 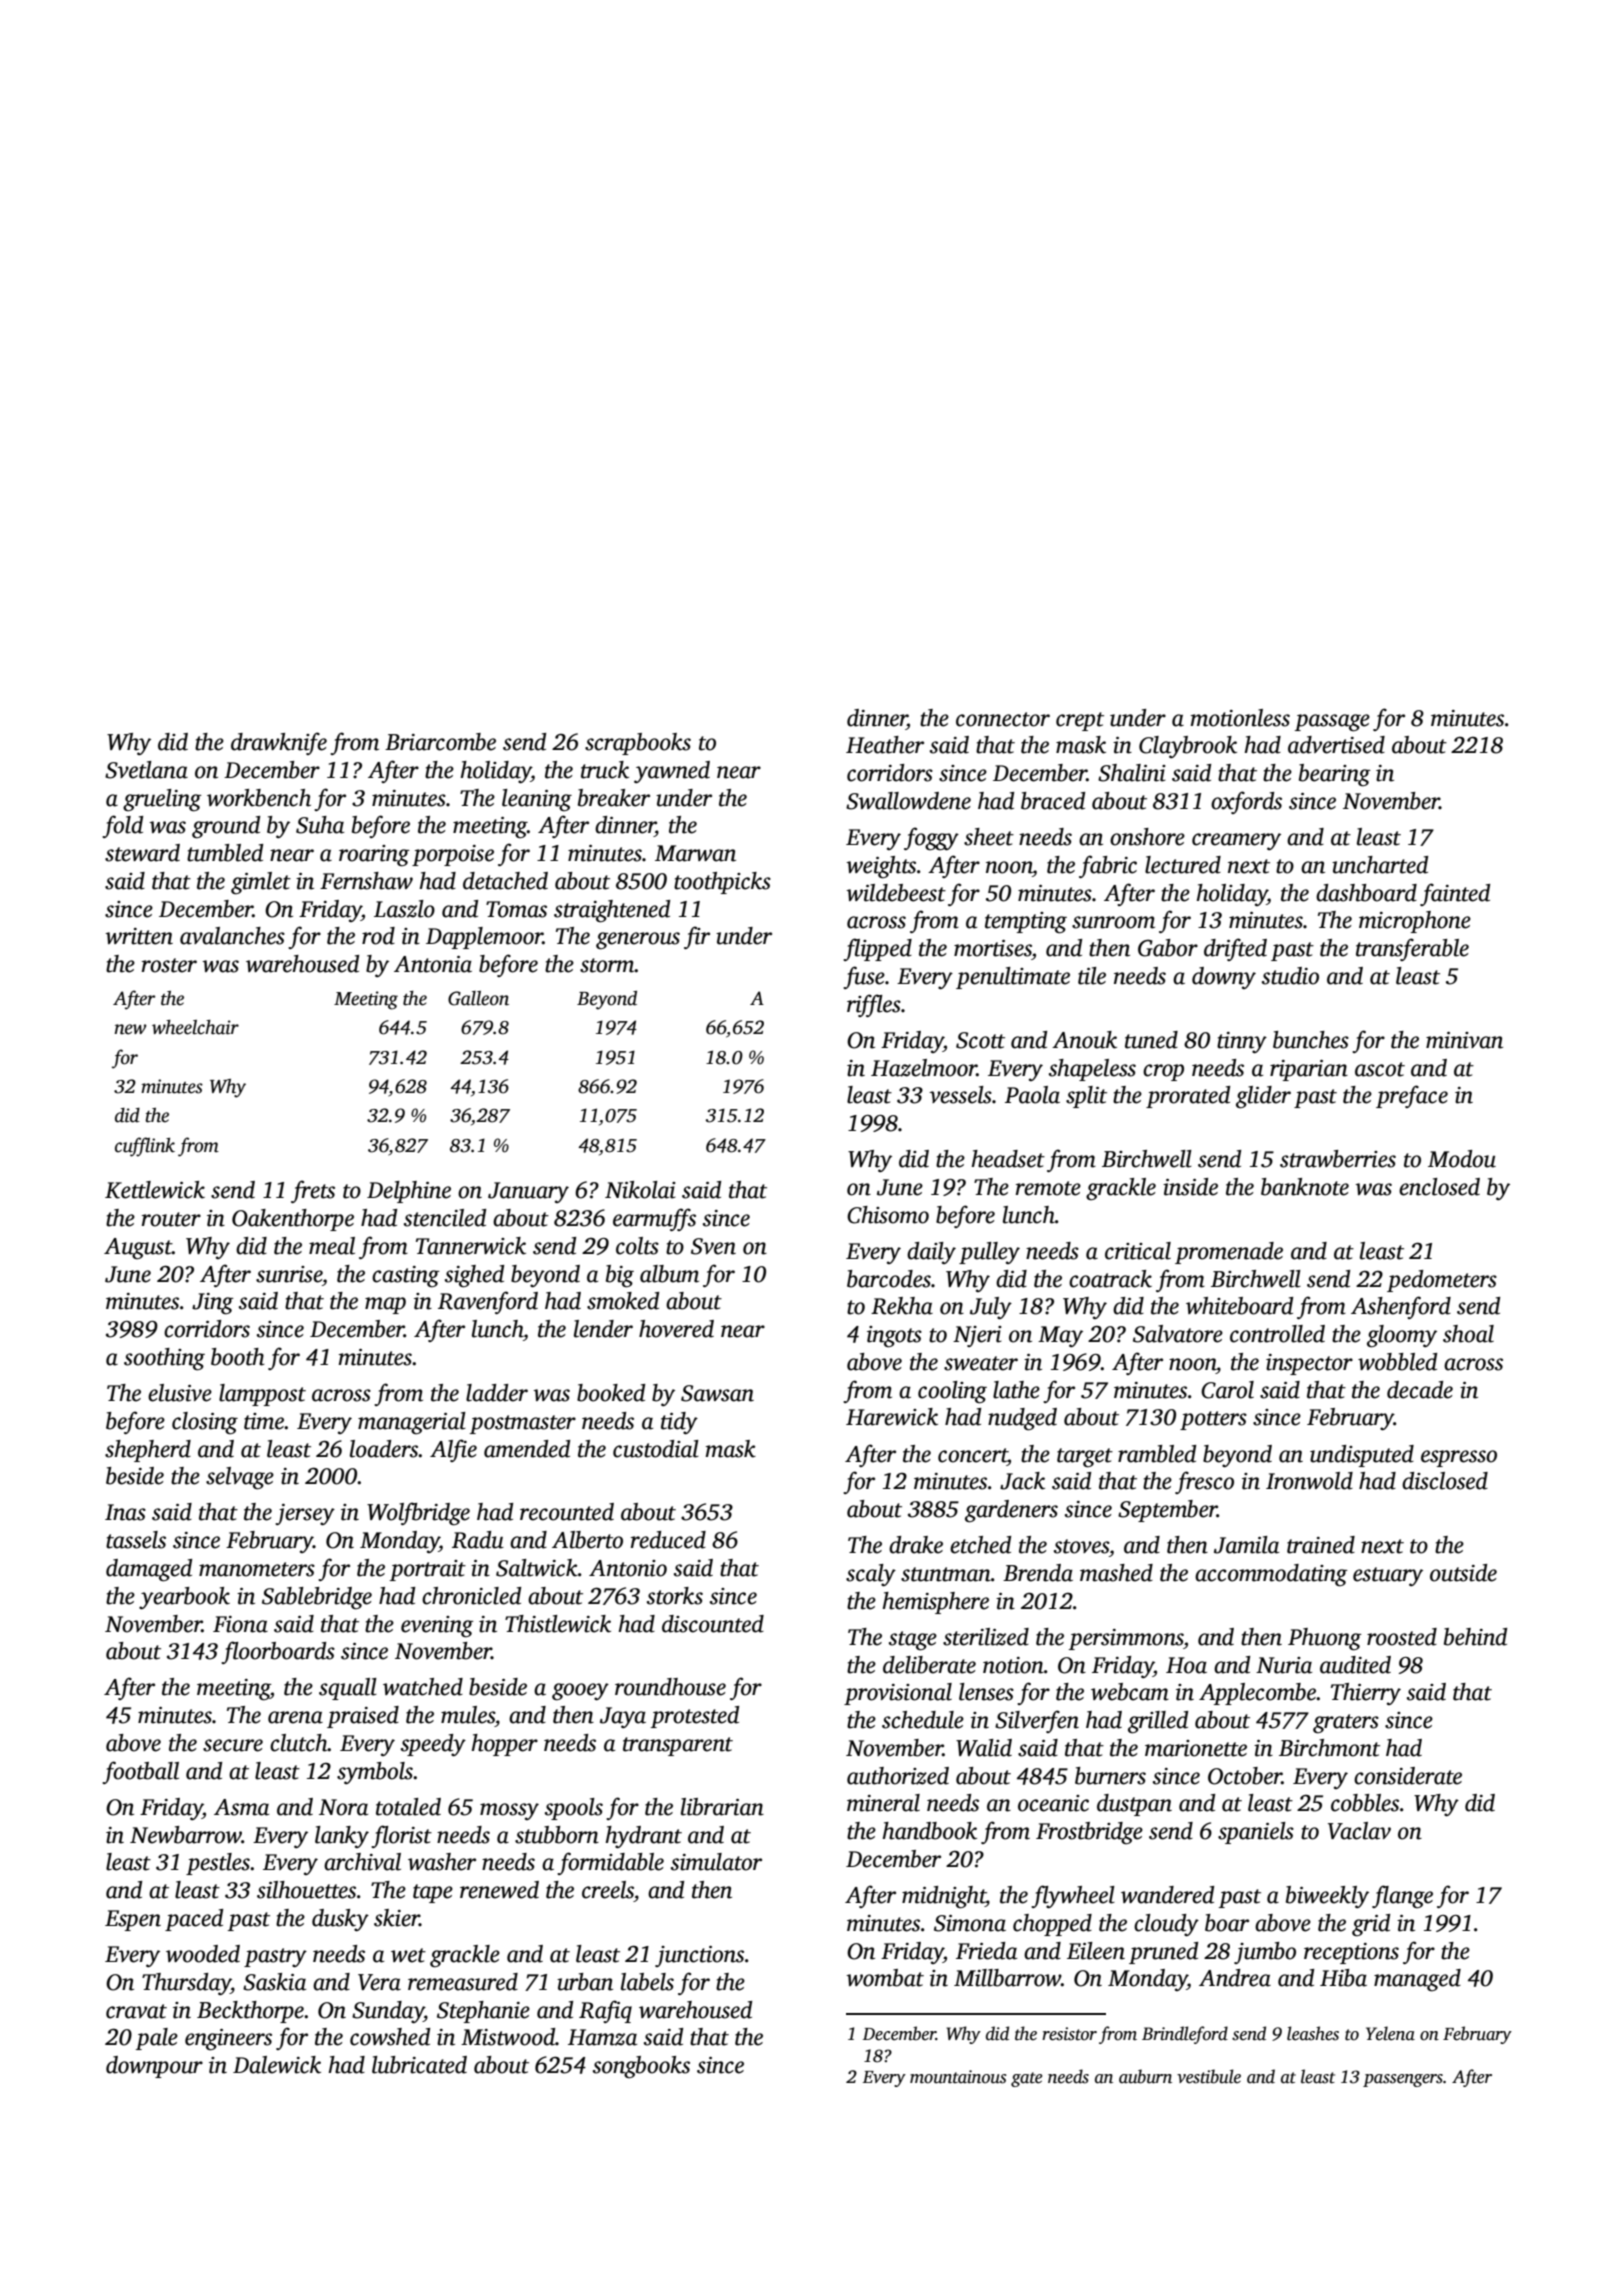 I want to click on spaniels, so click(x=1256, y=1833).
